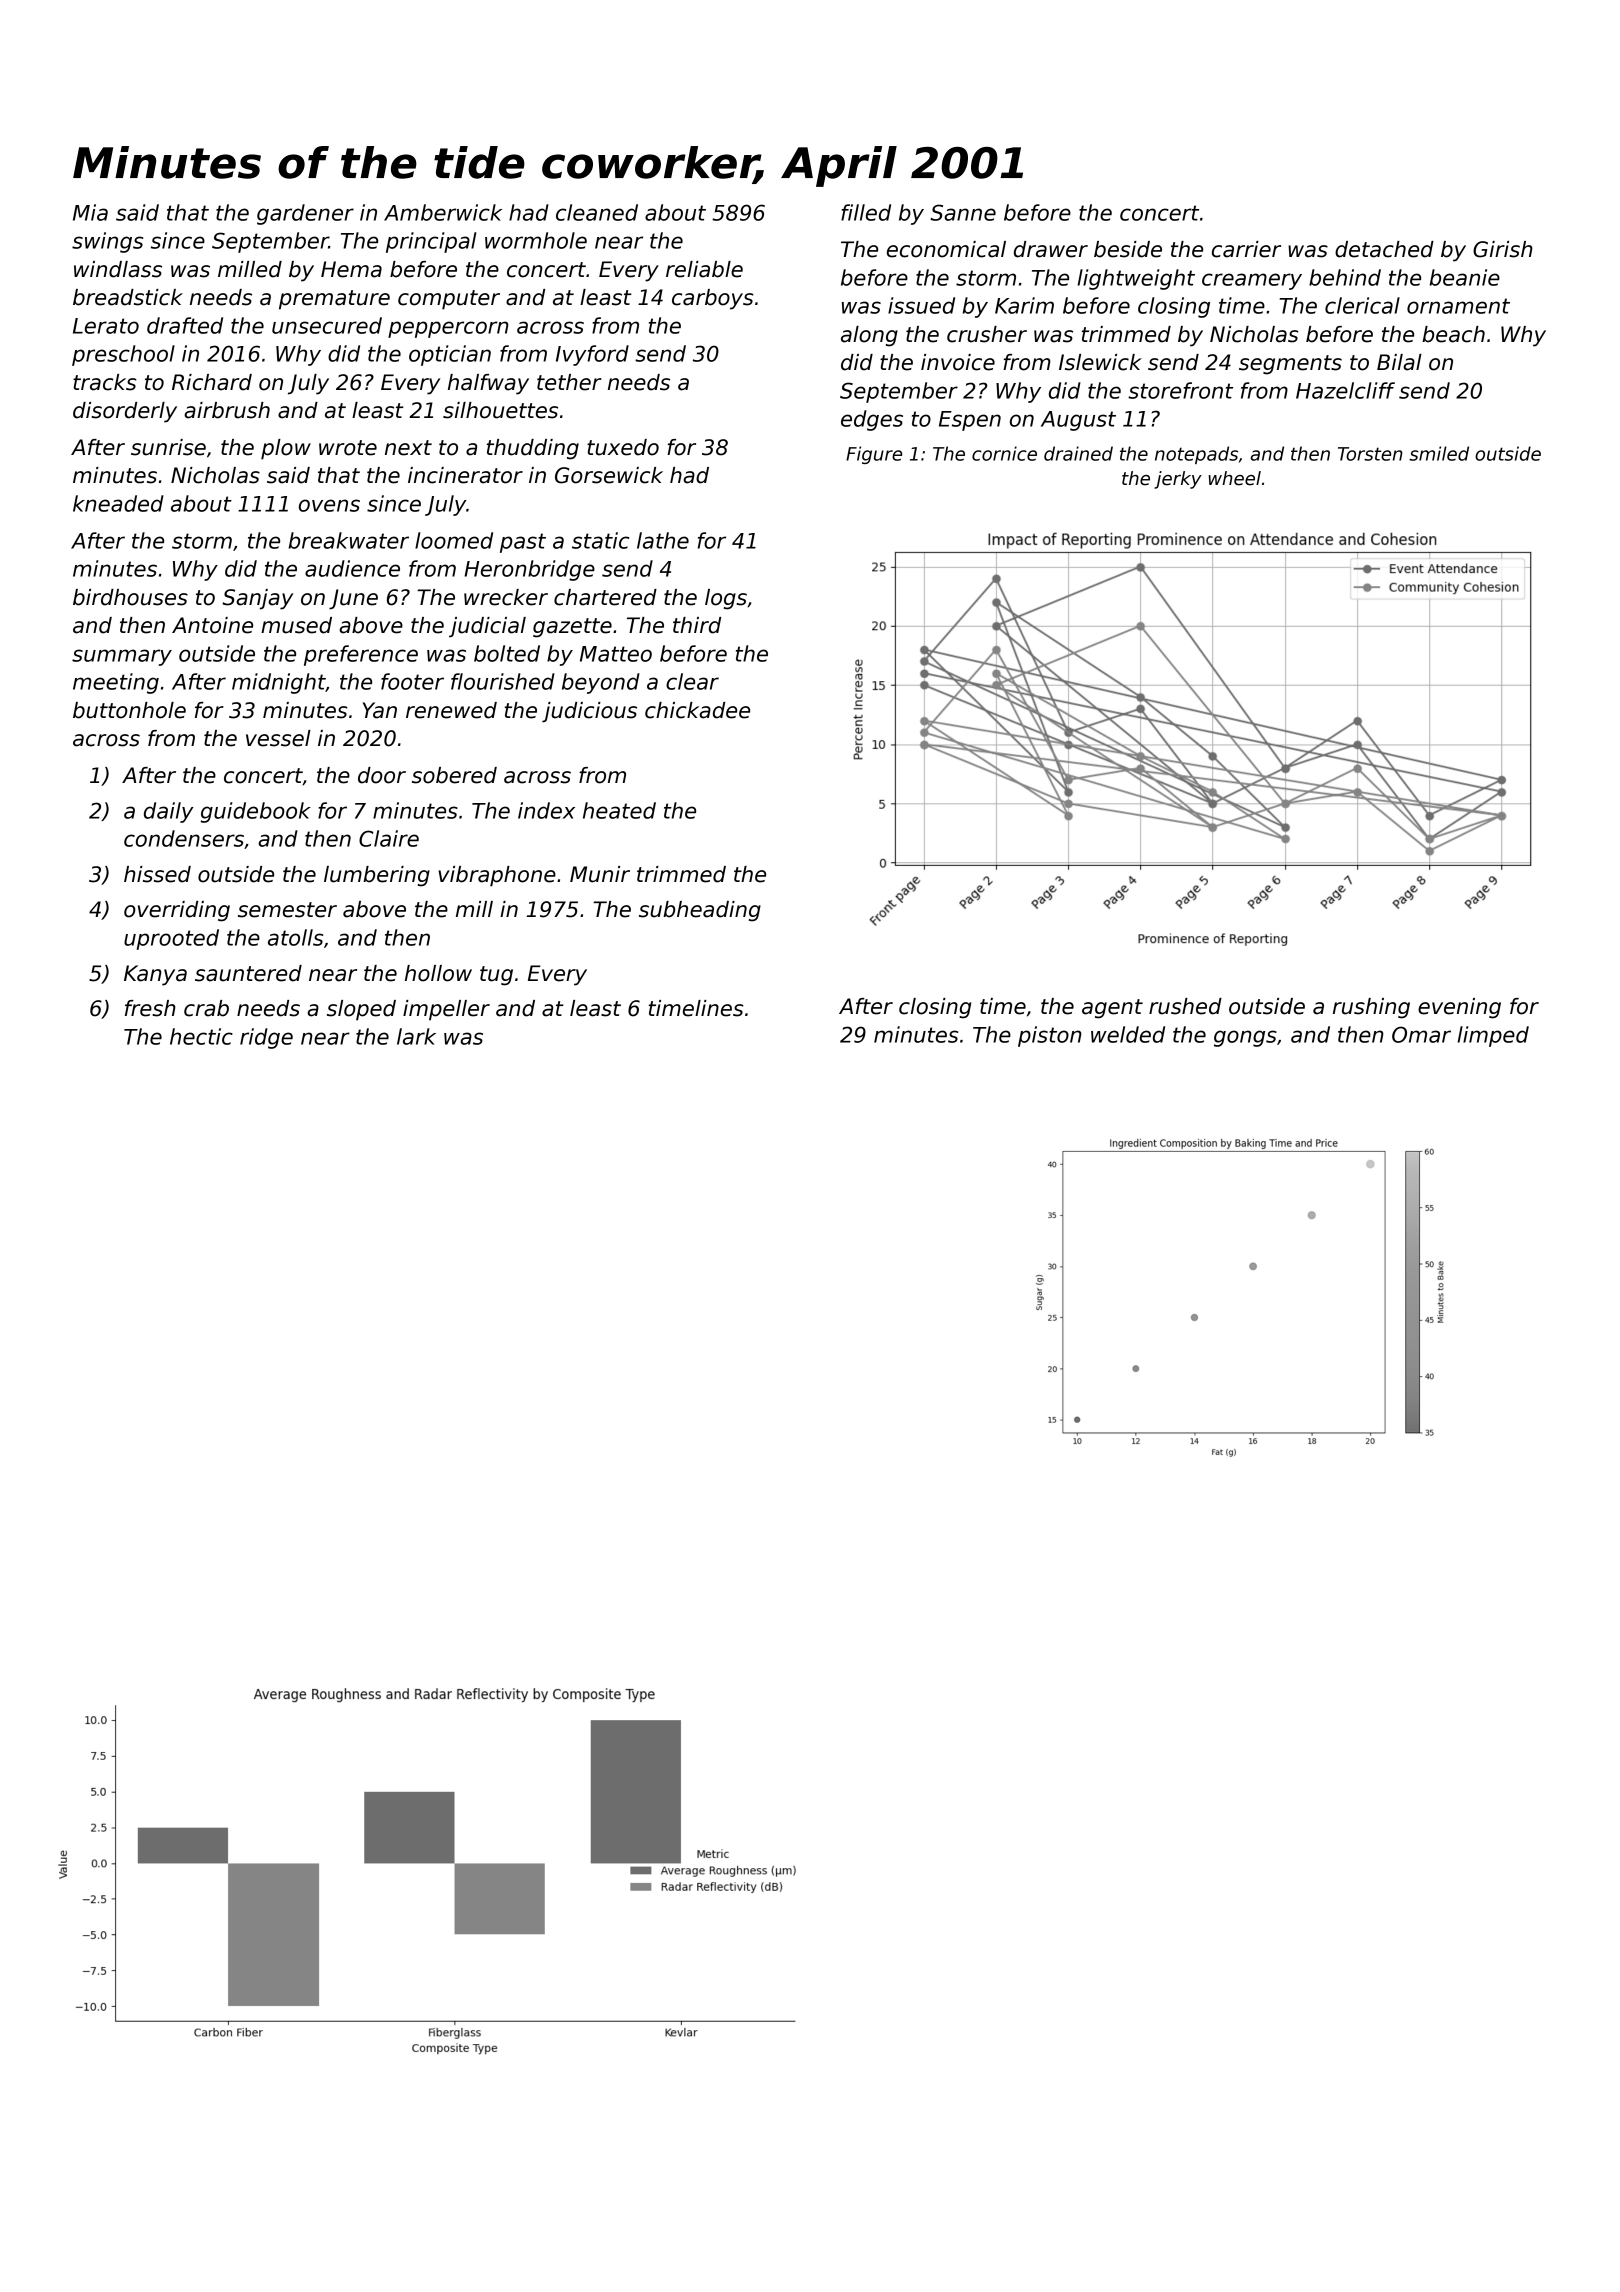  Describe the element at coordinates (616, 654) in the image. I see `Matteo` at that location.
